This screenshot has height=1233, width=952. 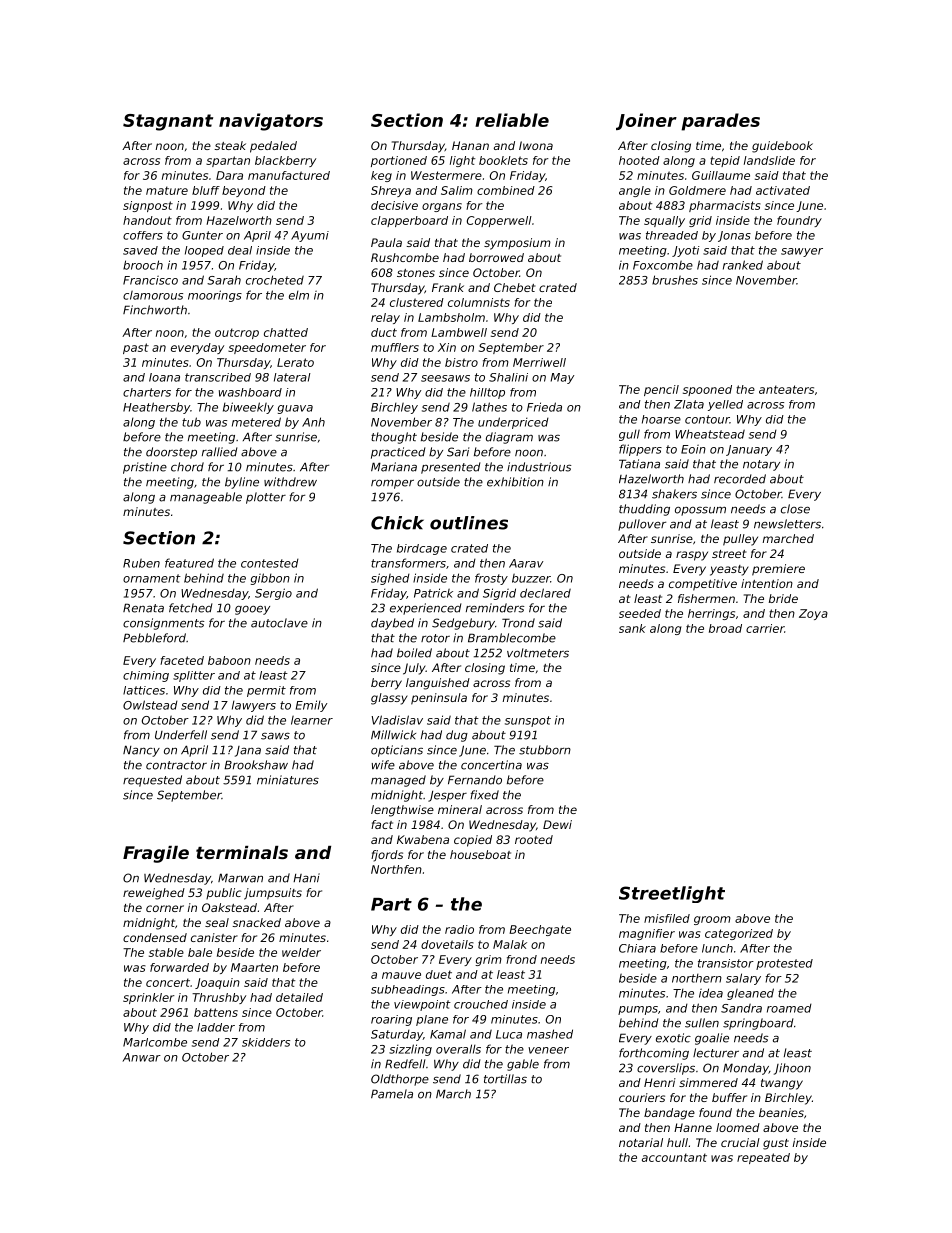 I want to click on Stagnant, so click(x=168, y=122).
